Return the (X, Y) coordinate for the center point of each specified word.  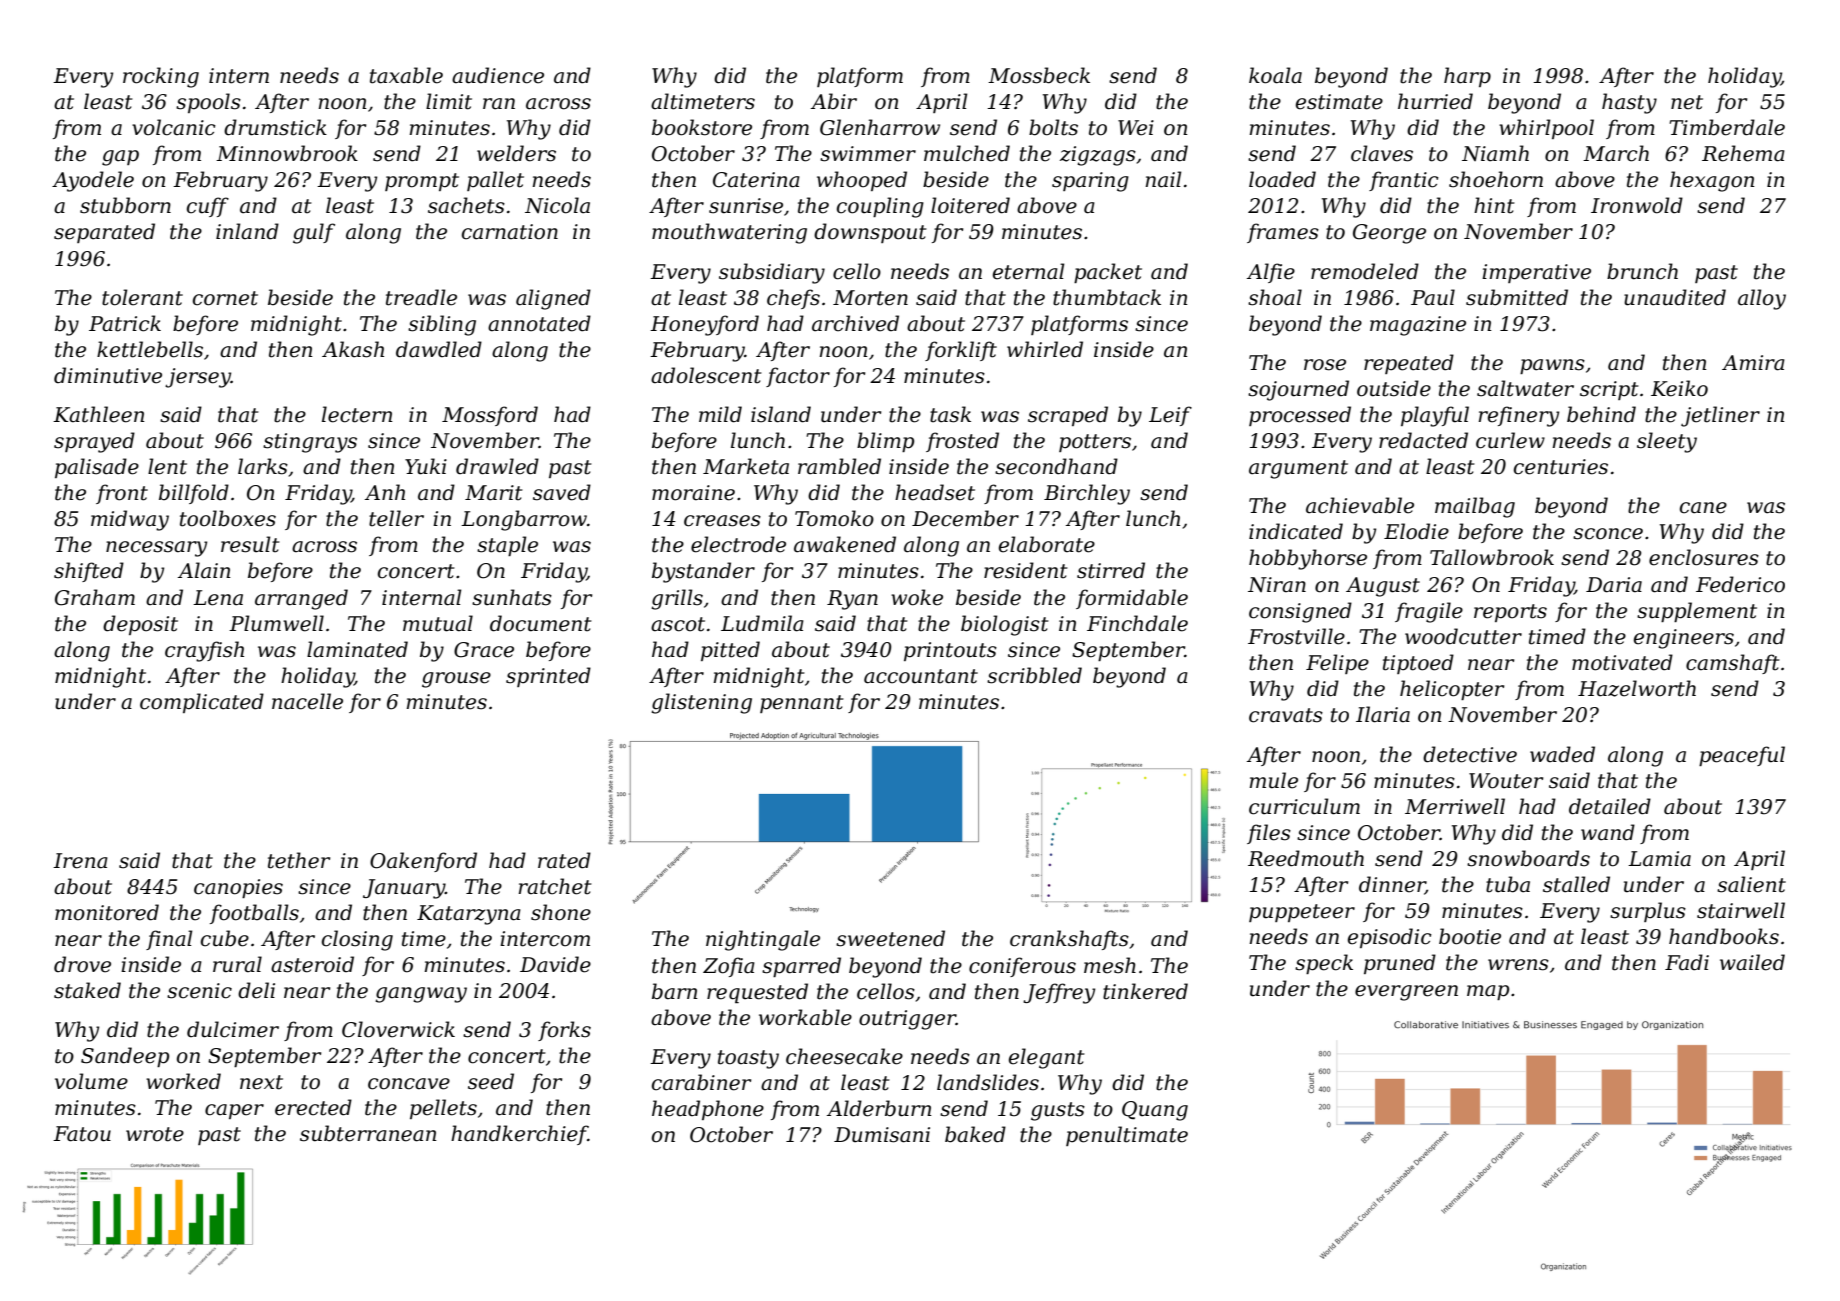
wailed (1752, 962)
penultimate (1127, 1136)
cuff (208, 207)
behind (1601, 414)
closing (357, 940)
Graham (95, 597)
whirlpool (1546, 129)
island (781, 414)
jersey (198, 378)
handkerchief (519, 1135)
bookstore (702, 127)
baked (975, 1134)
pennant (802, 704)
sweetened (890, 938)
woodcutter (1463, 636)
